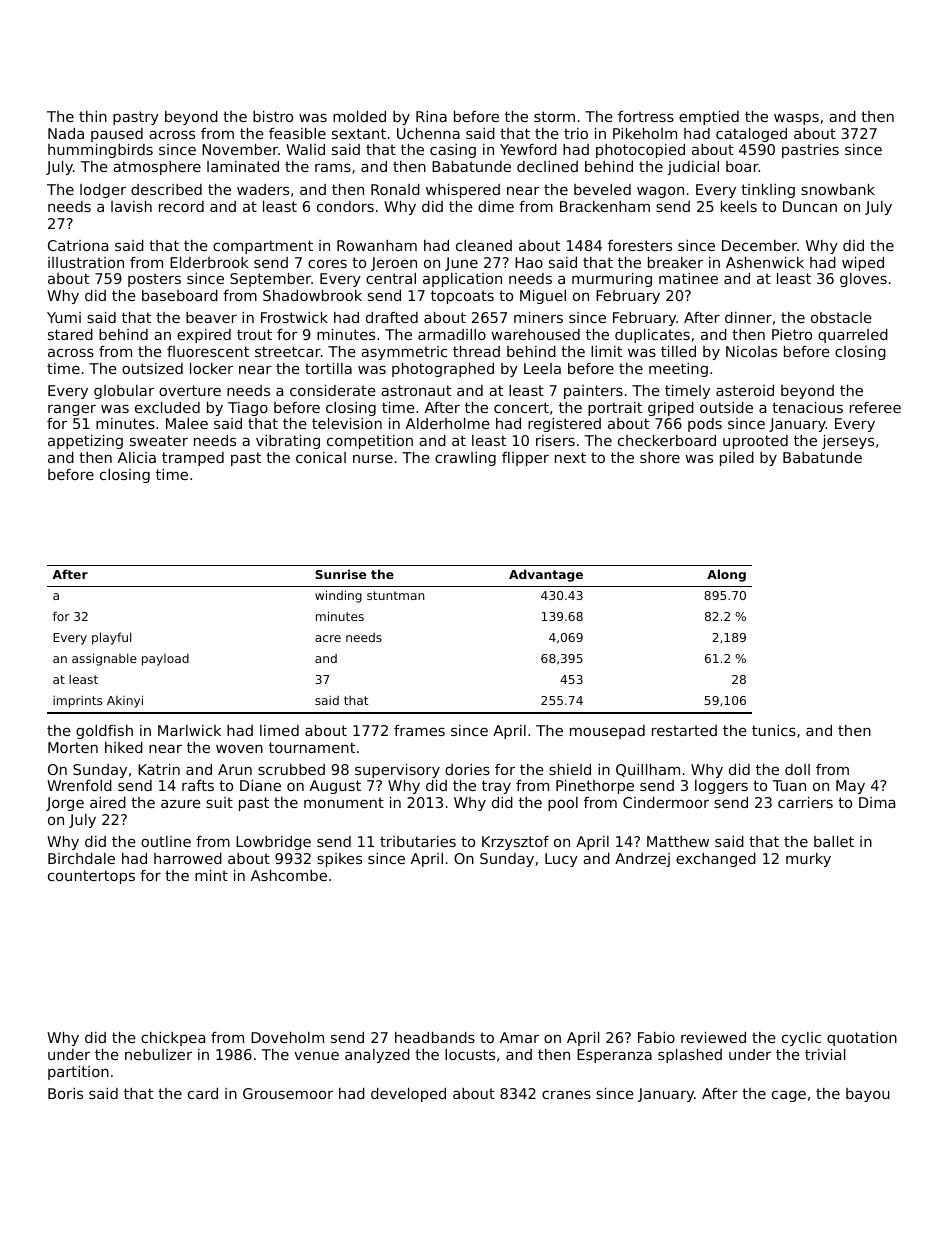 The image size is (952, 1233). Describe the element at coordinates (65, 1093) in the page. I see `Boris` at that location.
